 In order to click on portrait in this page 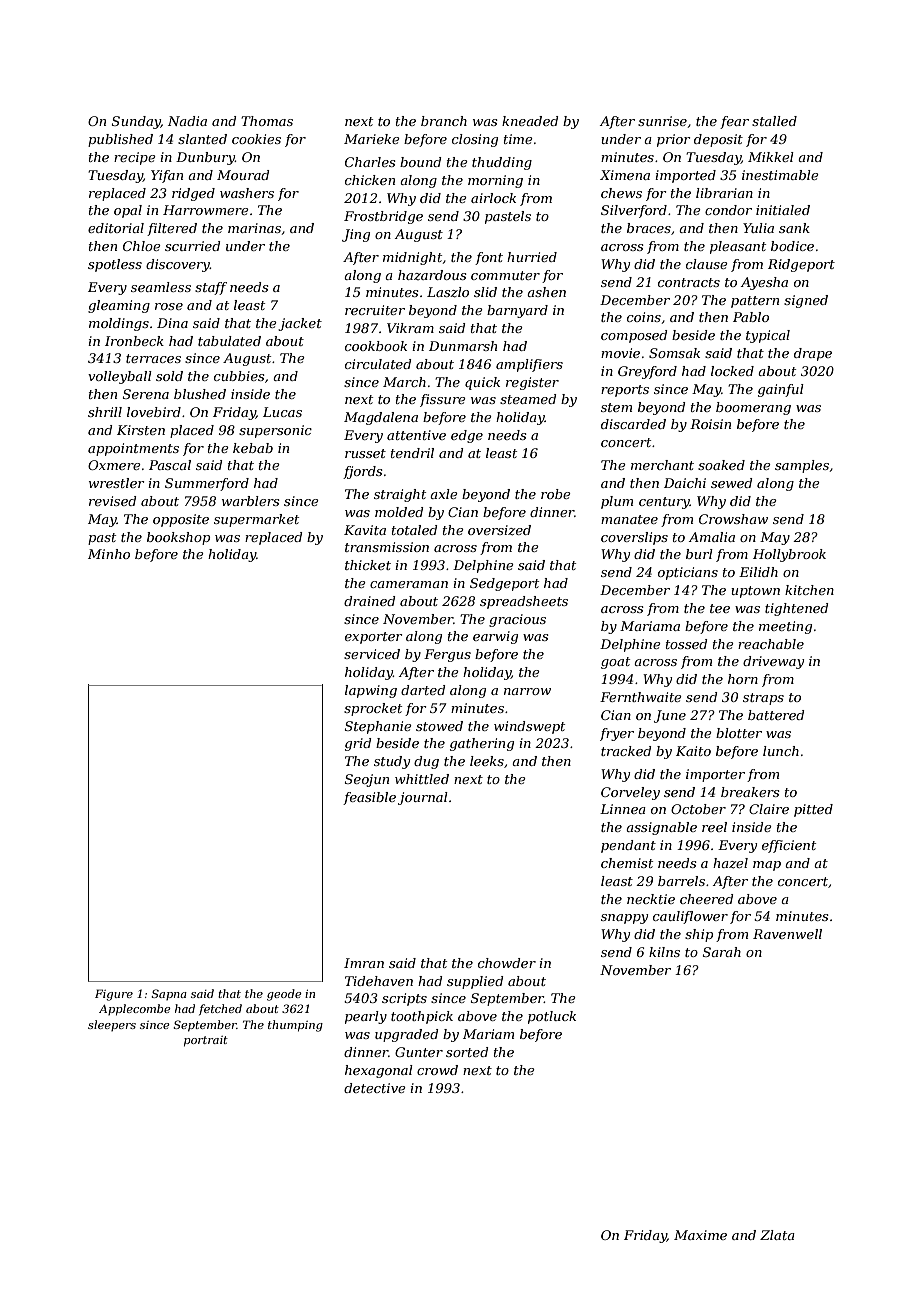, I will do `click(206, 1041)`.
